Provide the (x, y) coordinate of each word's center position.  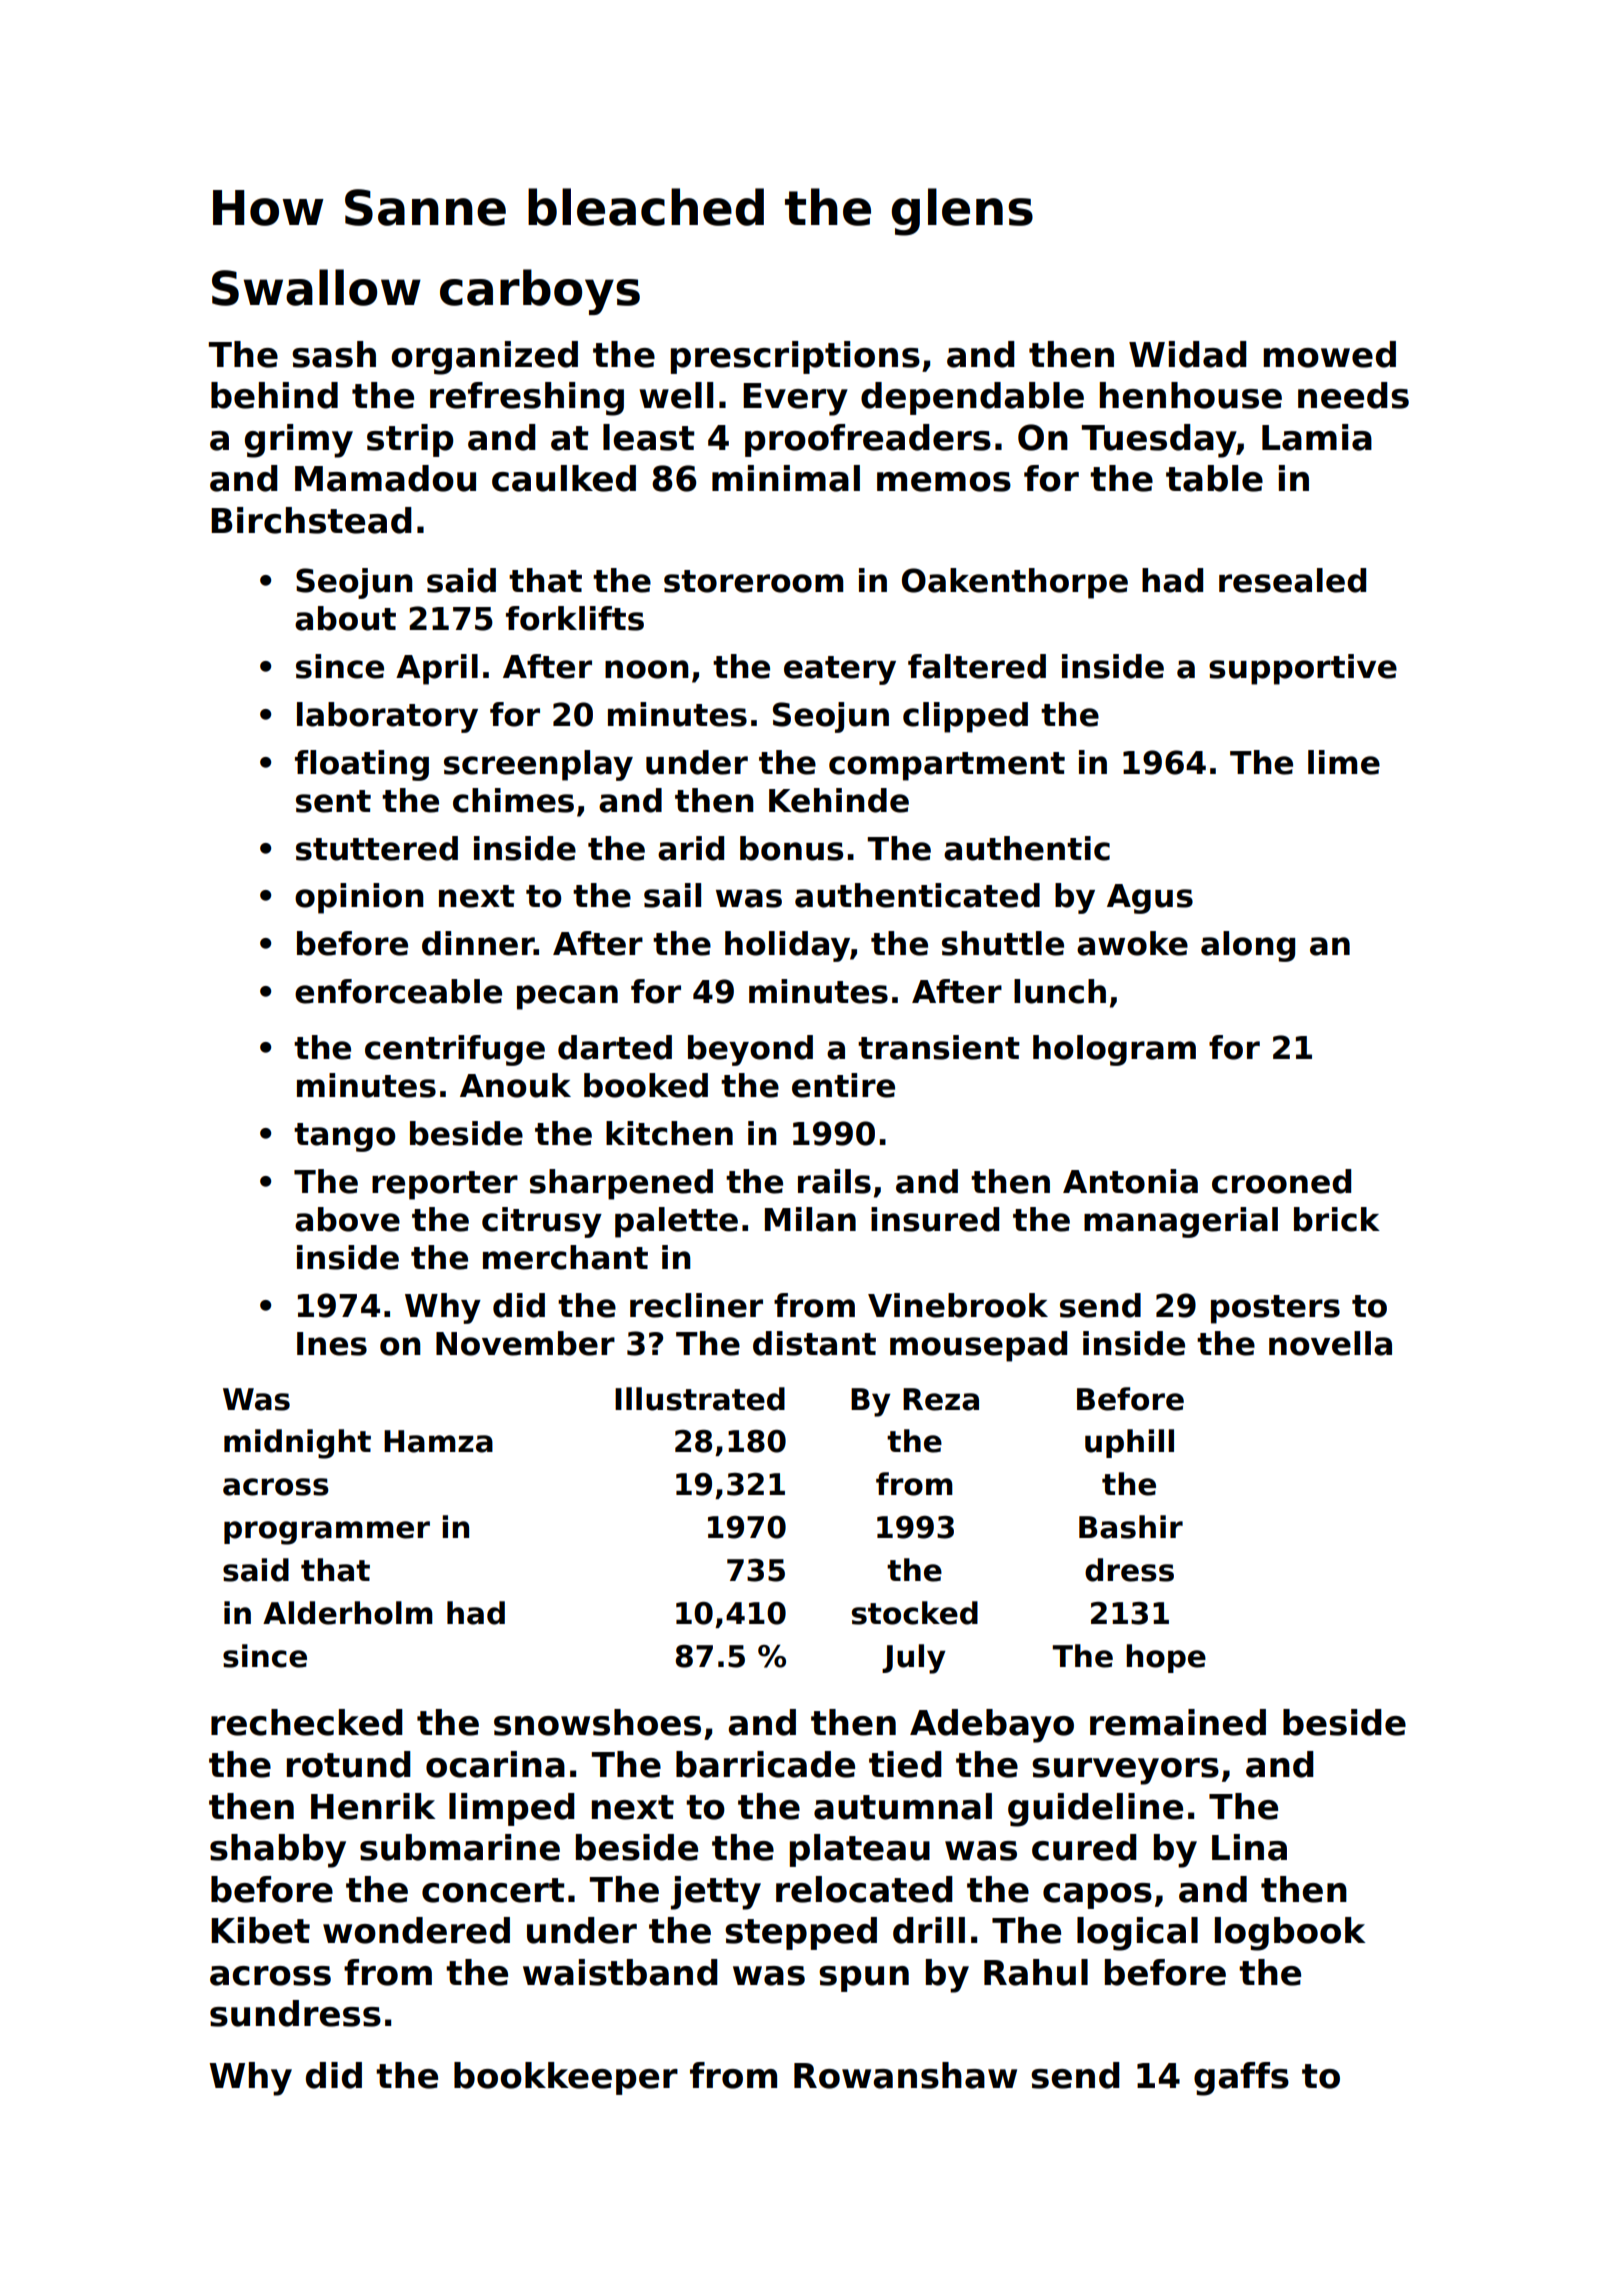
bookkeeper (566, 2078)
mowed (1329, 354)
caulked (564, 478)
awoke (1132, 943)
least (648, 437)
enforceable (398, 991)
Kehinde (839, 800)
